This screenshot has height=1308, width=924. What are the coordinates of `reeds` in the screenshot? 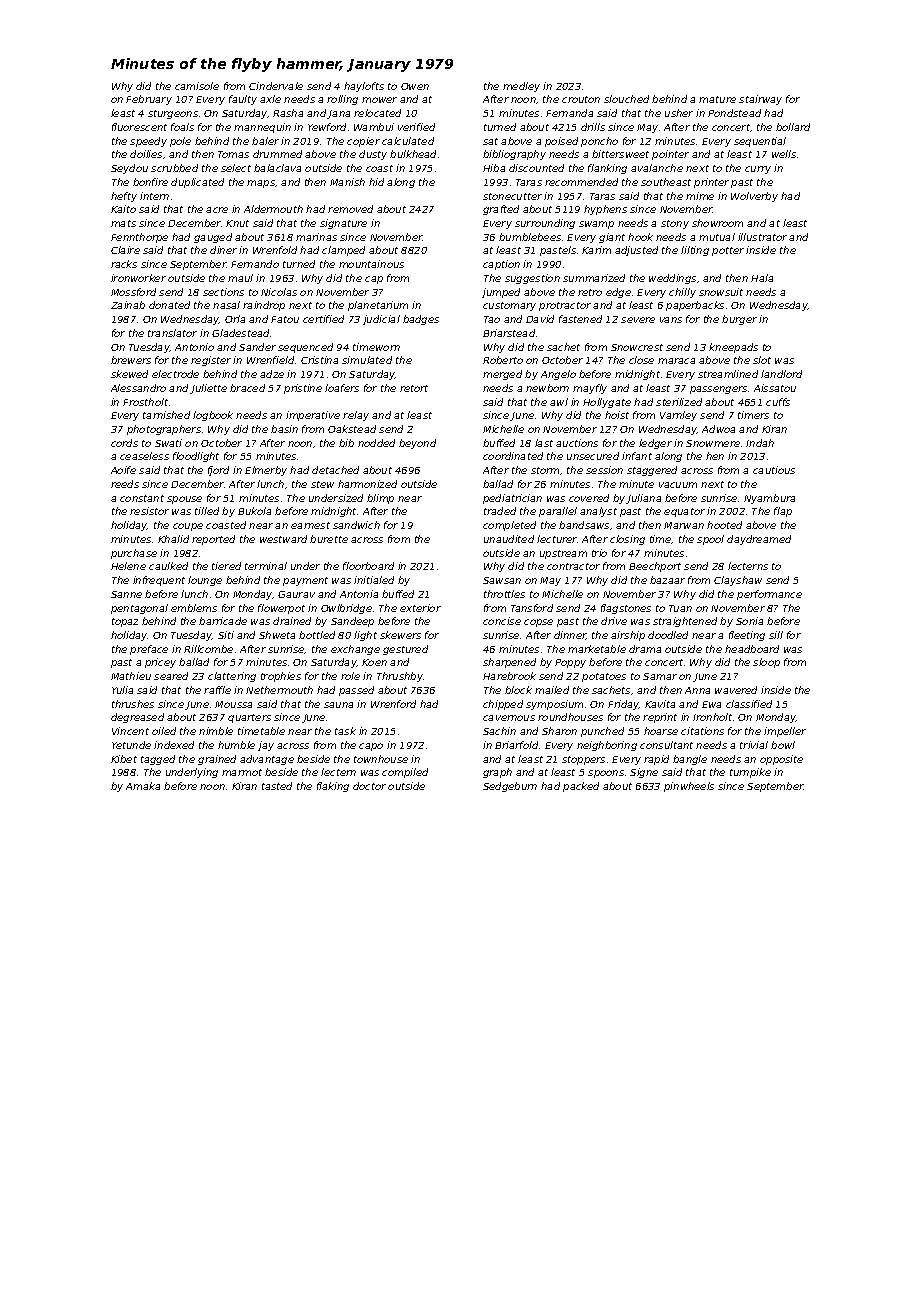 It's located at (125, 484).
